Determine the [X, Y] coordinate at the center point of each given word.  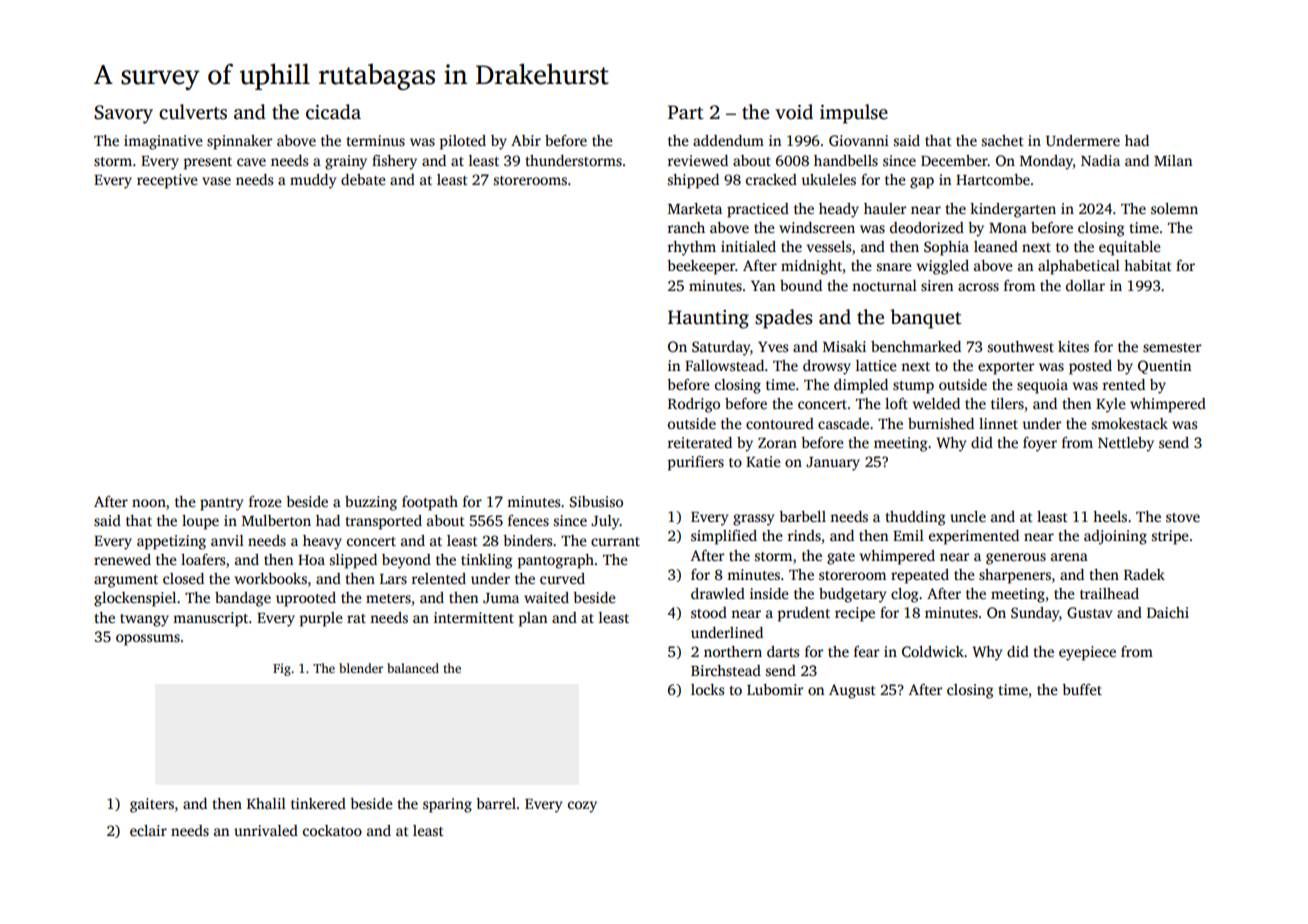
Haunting [708, 319]
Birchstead [726, 670]
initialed [748, 246]
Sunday [1035, 614]
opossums [148, 640]
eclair [148, 830]
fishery [394, 162]
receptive [167, 181]
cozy [582, 807]
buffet [1082, 689]
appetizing [171, 542]
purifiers [696, 463]
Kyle [1111, 405]
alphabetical [1079, 267]
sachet [1003, 140]
